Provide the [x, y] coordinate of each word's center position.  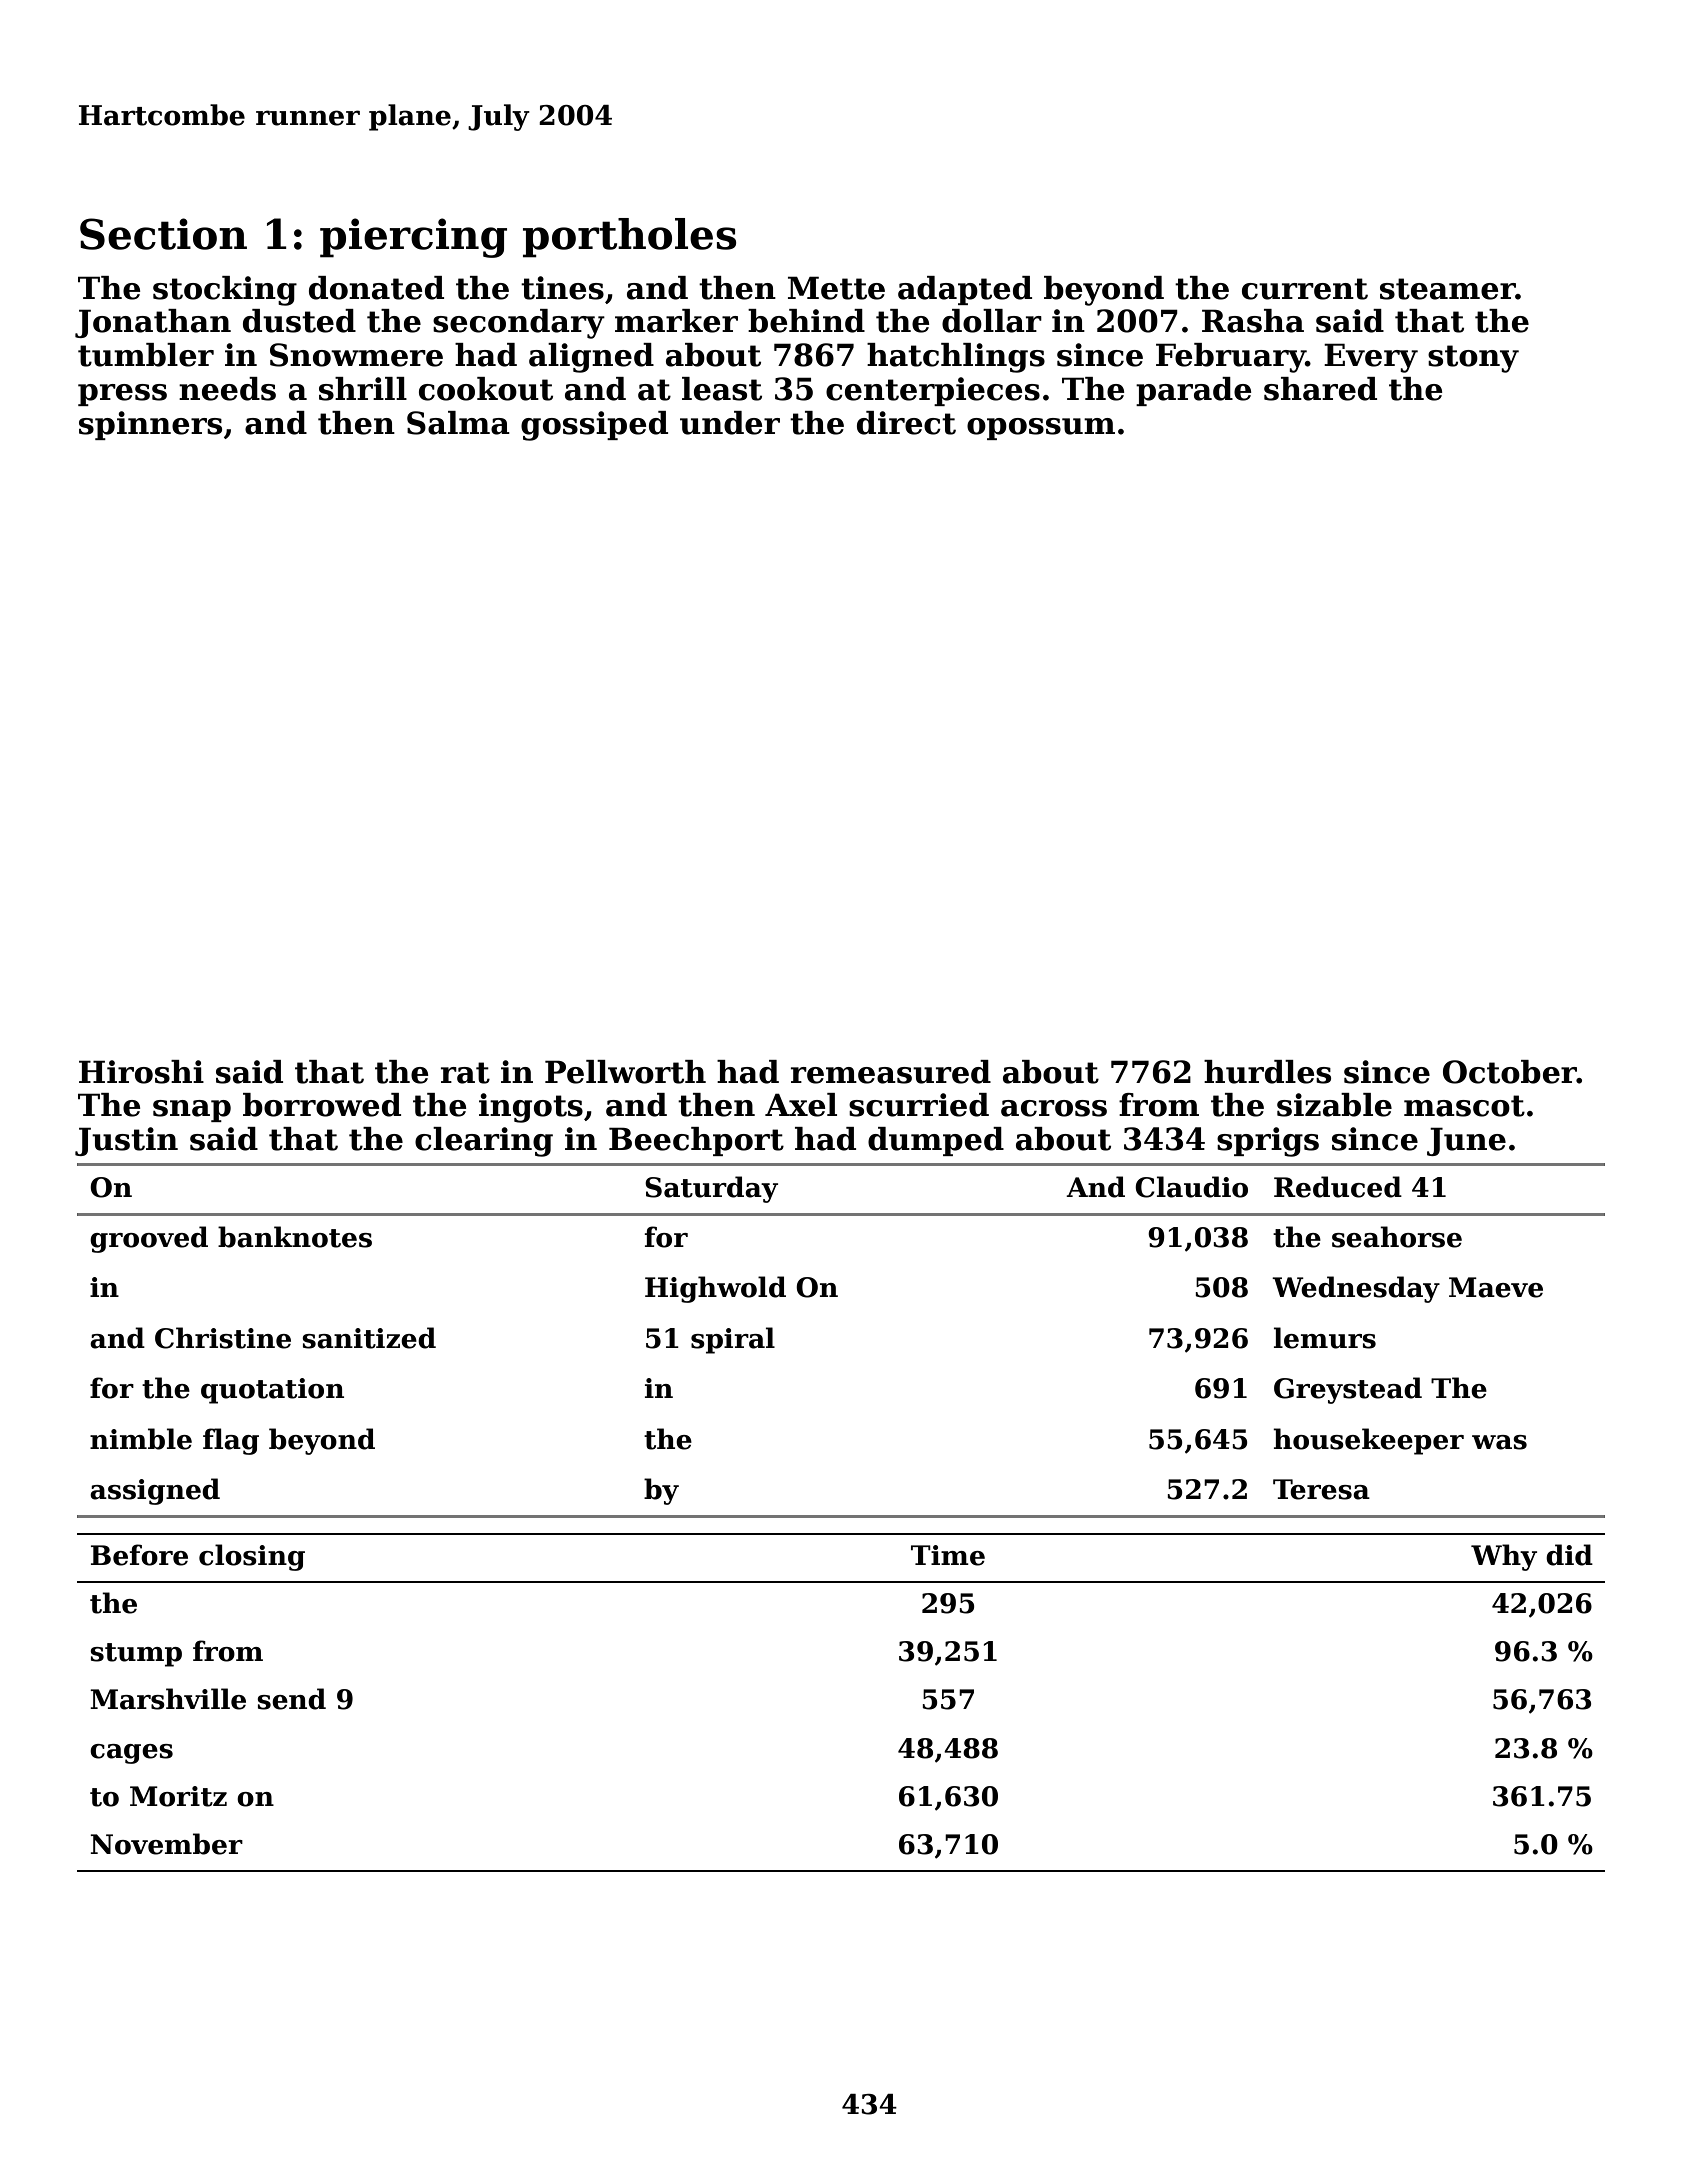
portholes [629, 238]
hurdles [1267, 1072]
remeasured [891, 1072]
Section [163, 234]
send [291, 1699]
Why [1504, 1557]
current [1305, 289]
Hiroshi [141, 1072]
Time [948, 1555]
